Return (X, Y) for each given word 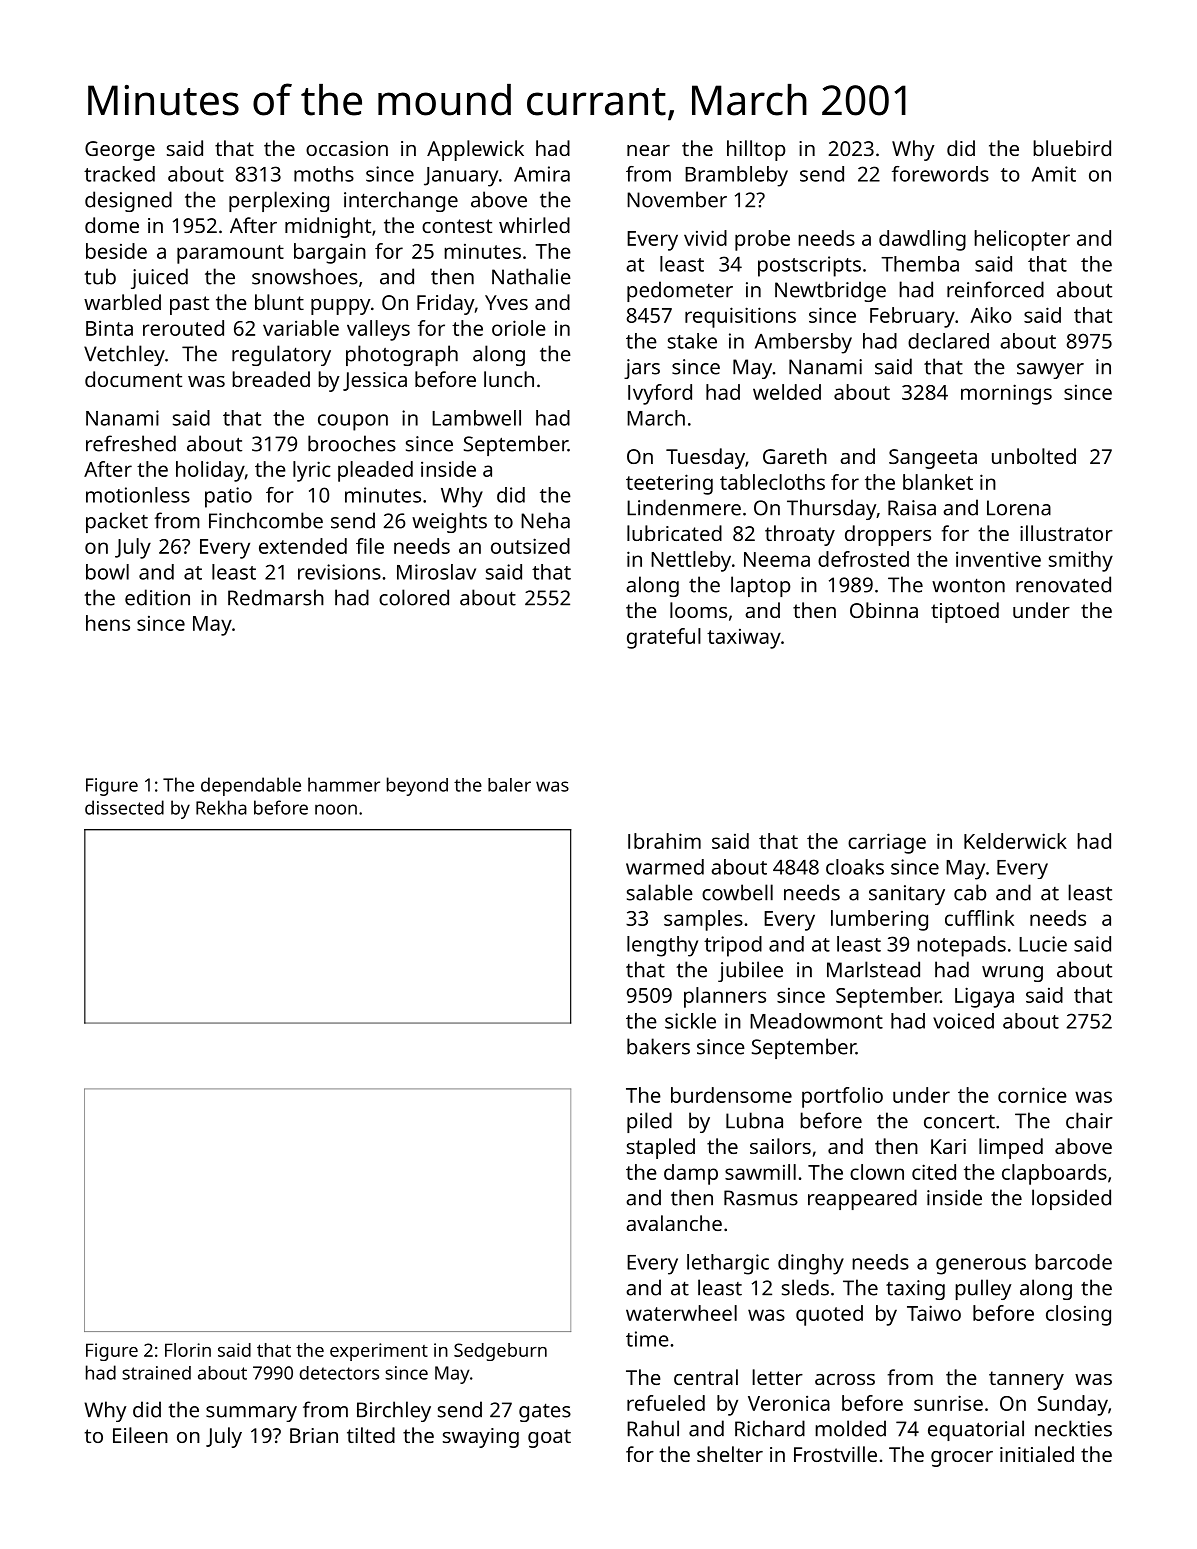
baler (509, 785)
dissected (124, 807)
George (120, 151)
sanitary (907, 895)
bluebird (1072, 148)
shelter (730, 1454)
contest (457, 226)
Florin (188, 1350)
